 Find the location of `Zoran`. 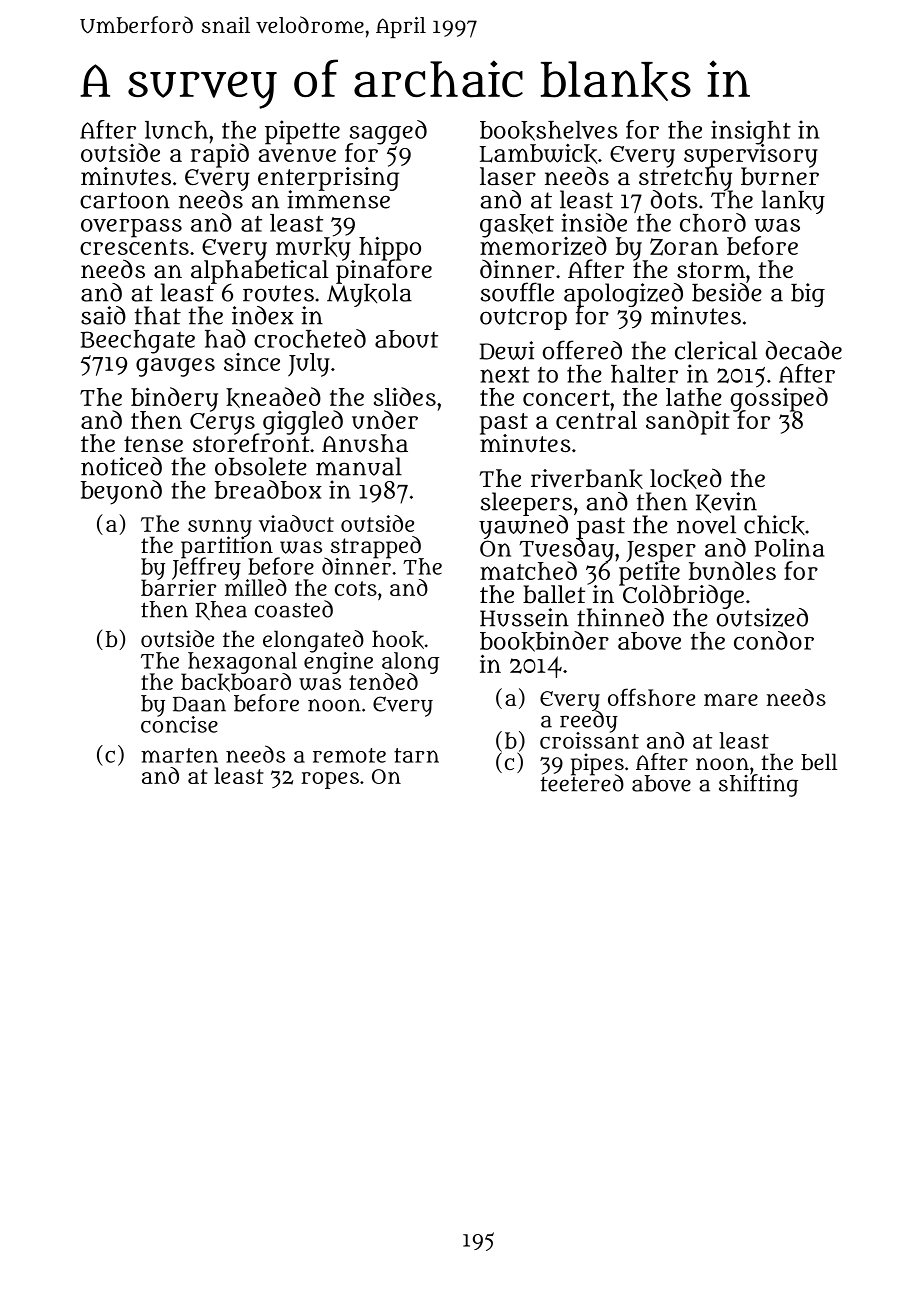

Zoran is located at coordinates (684, 247).
